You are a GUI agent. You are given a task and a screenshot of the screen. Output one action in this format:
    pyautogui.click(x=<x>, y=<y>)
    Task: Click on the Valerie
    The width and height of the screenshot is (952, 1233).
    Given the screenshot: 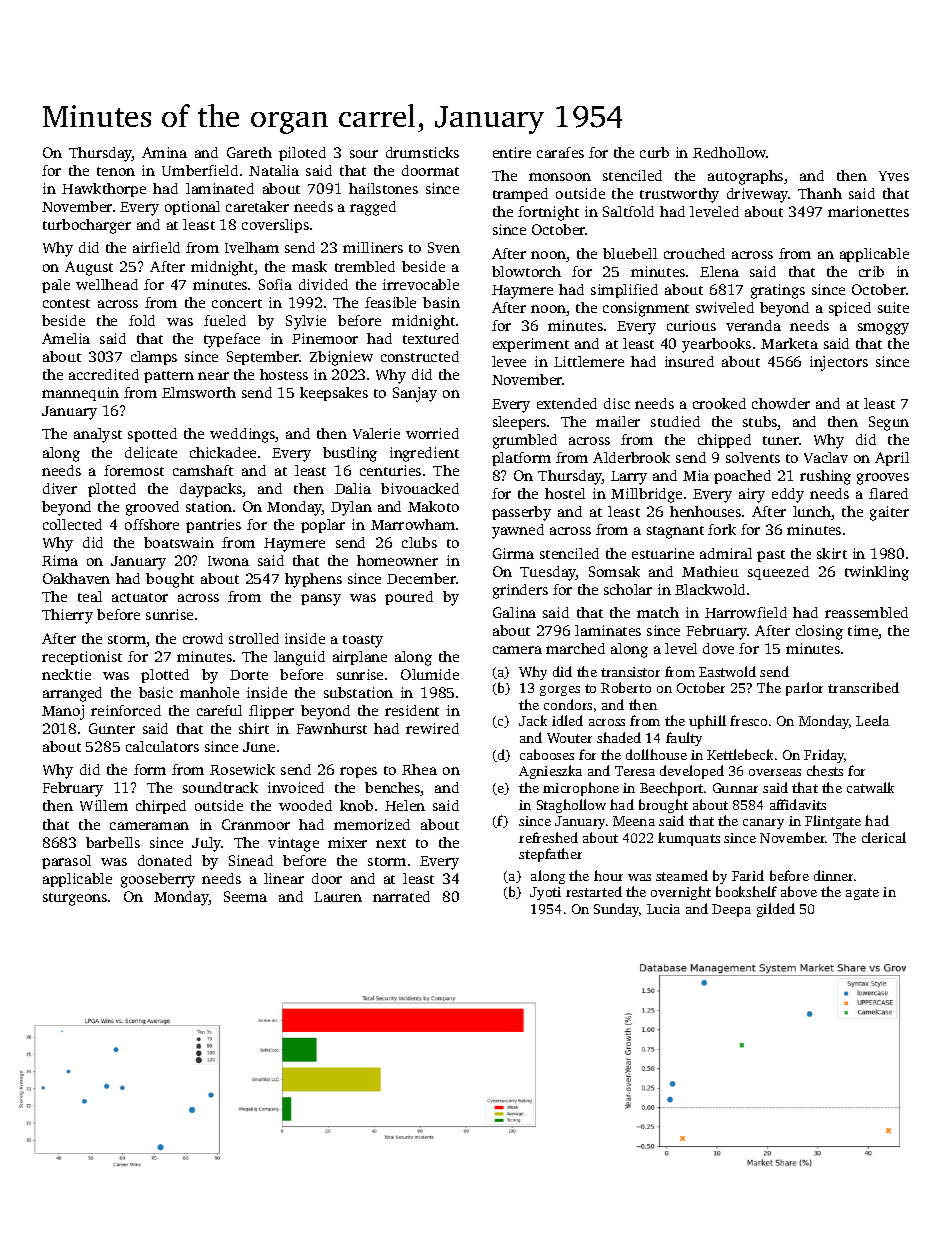 What is the action you would take?
    pyautogui.click(x=376, y=433)
